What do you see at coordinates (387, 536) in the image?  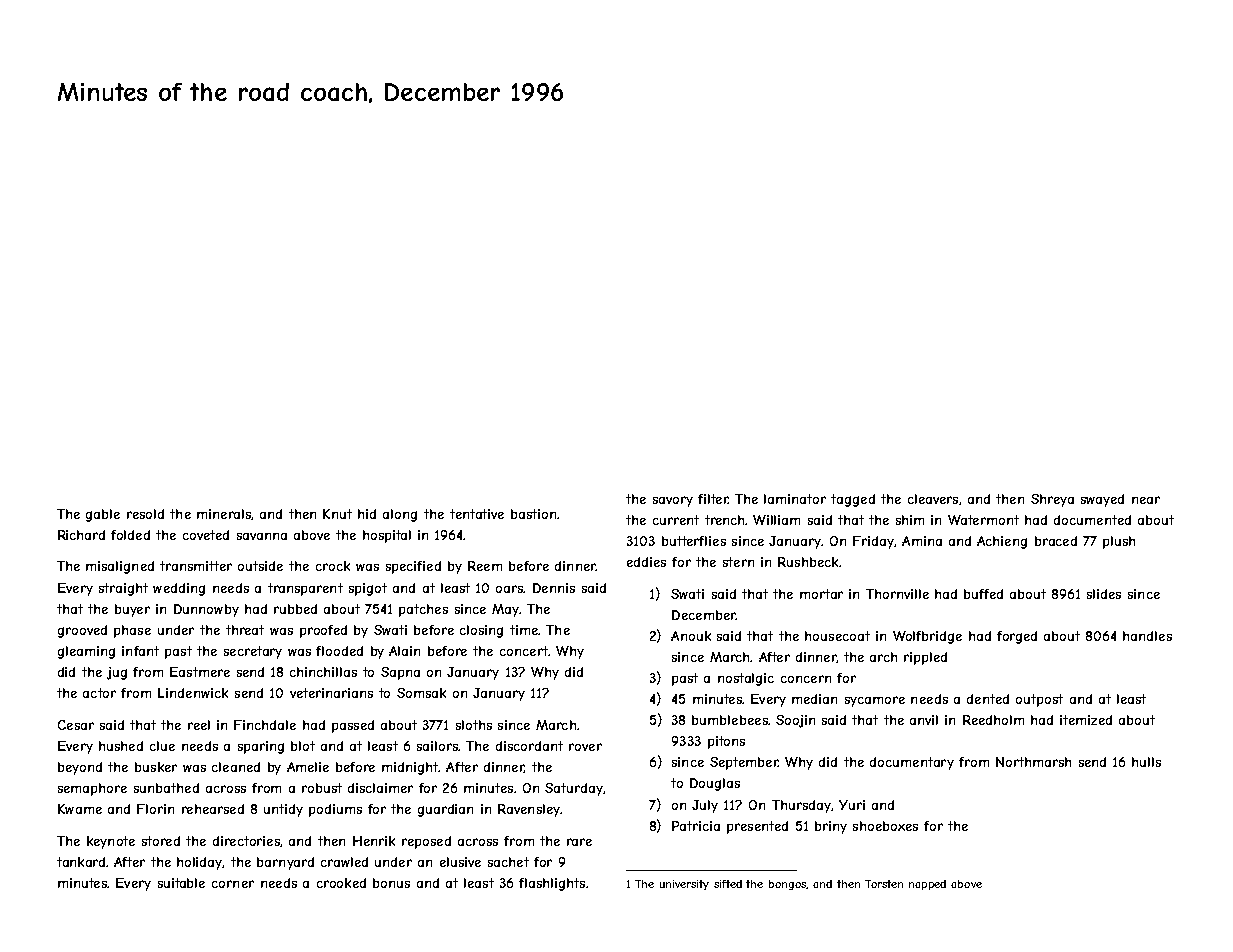 I see `hospital` at bounding box center [387, 536].
